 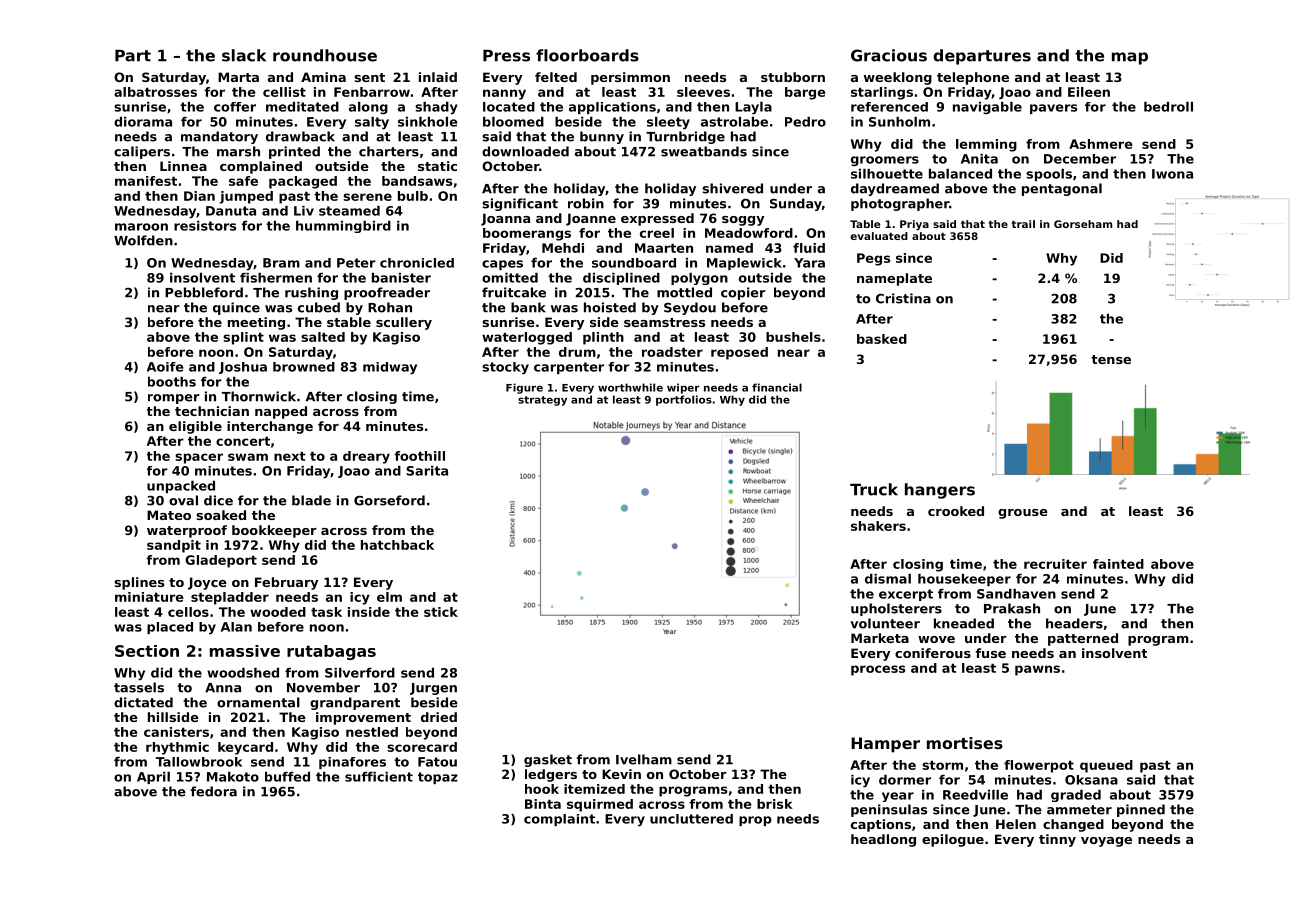 What do you see at coordinates (889, 55) in the screenshot?
I see `Gracious` at bounding box center [889, 55].
